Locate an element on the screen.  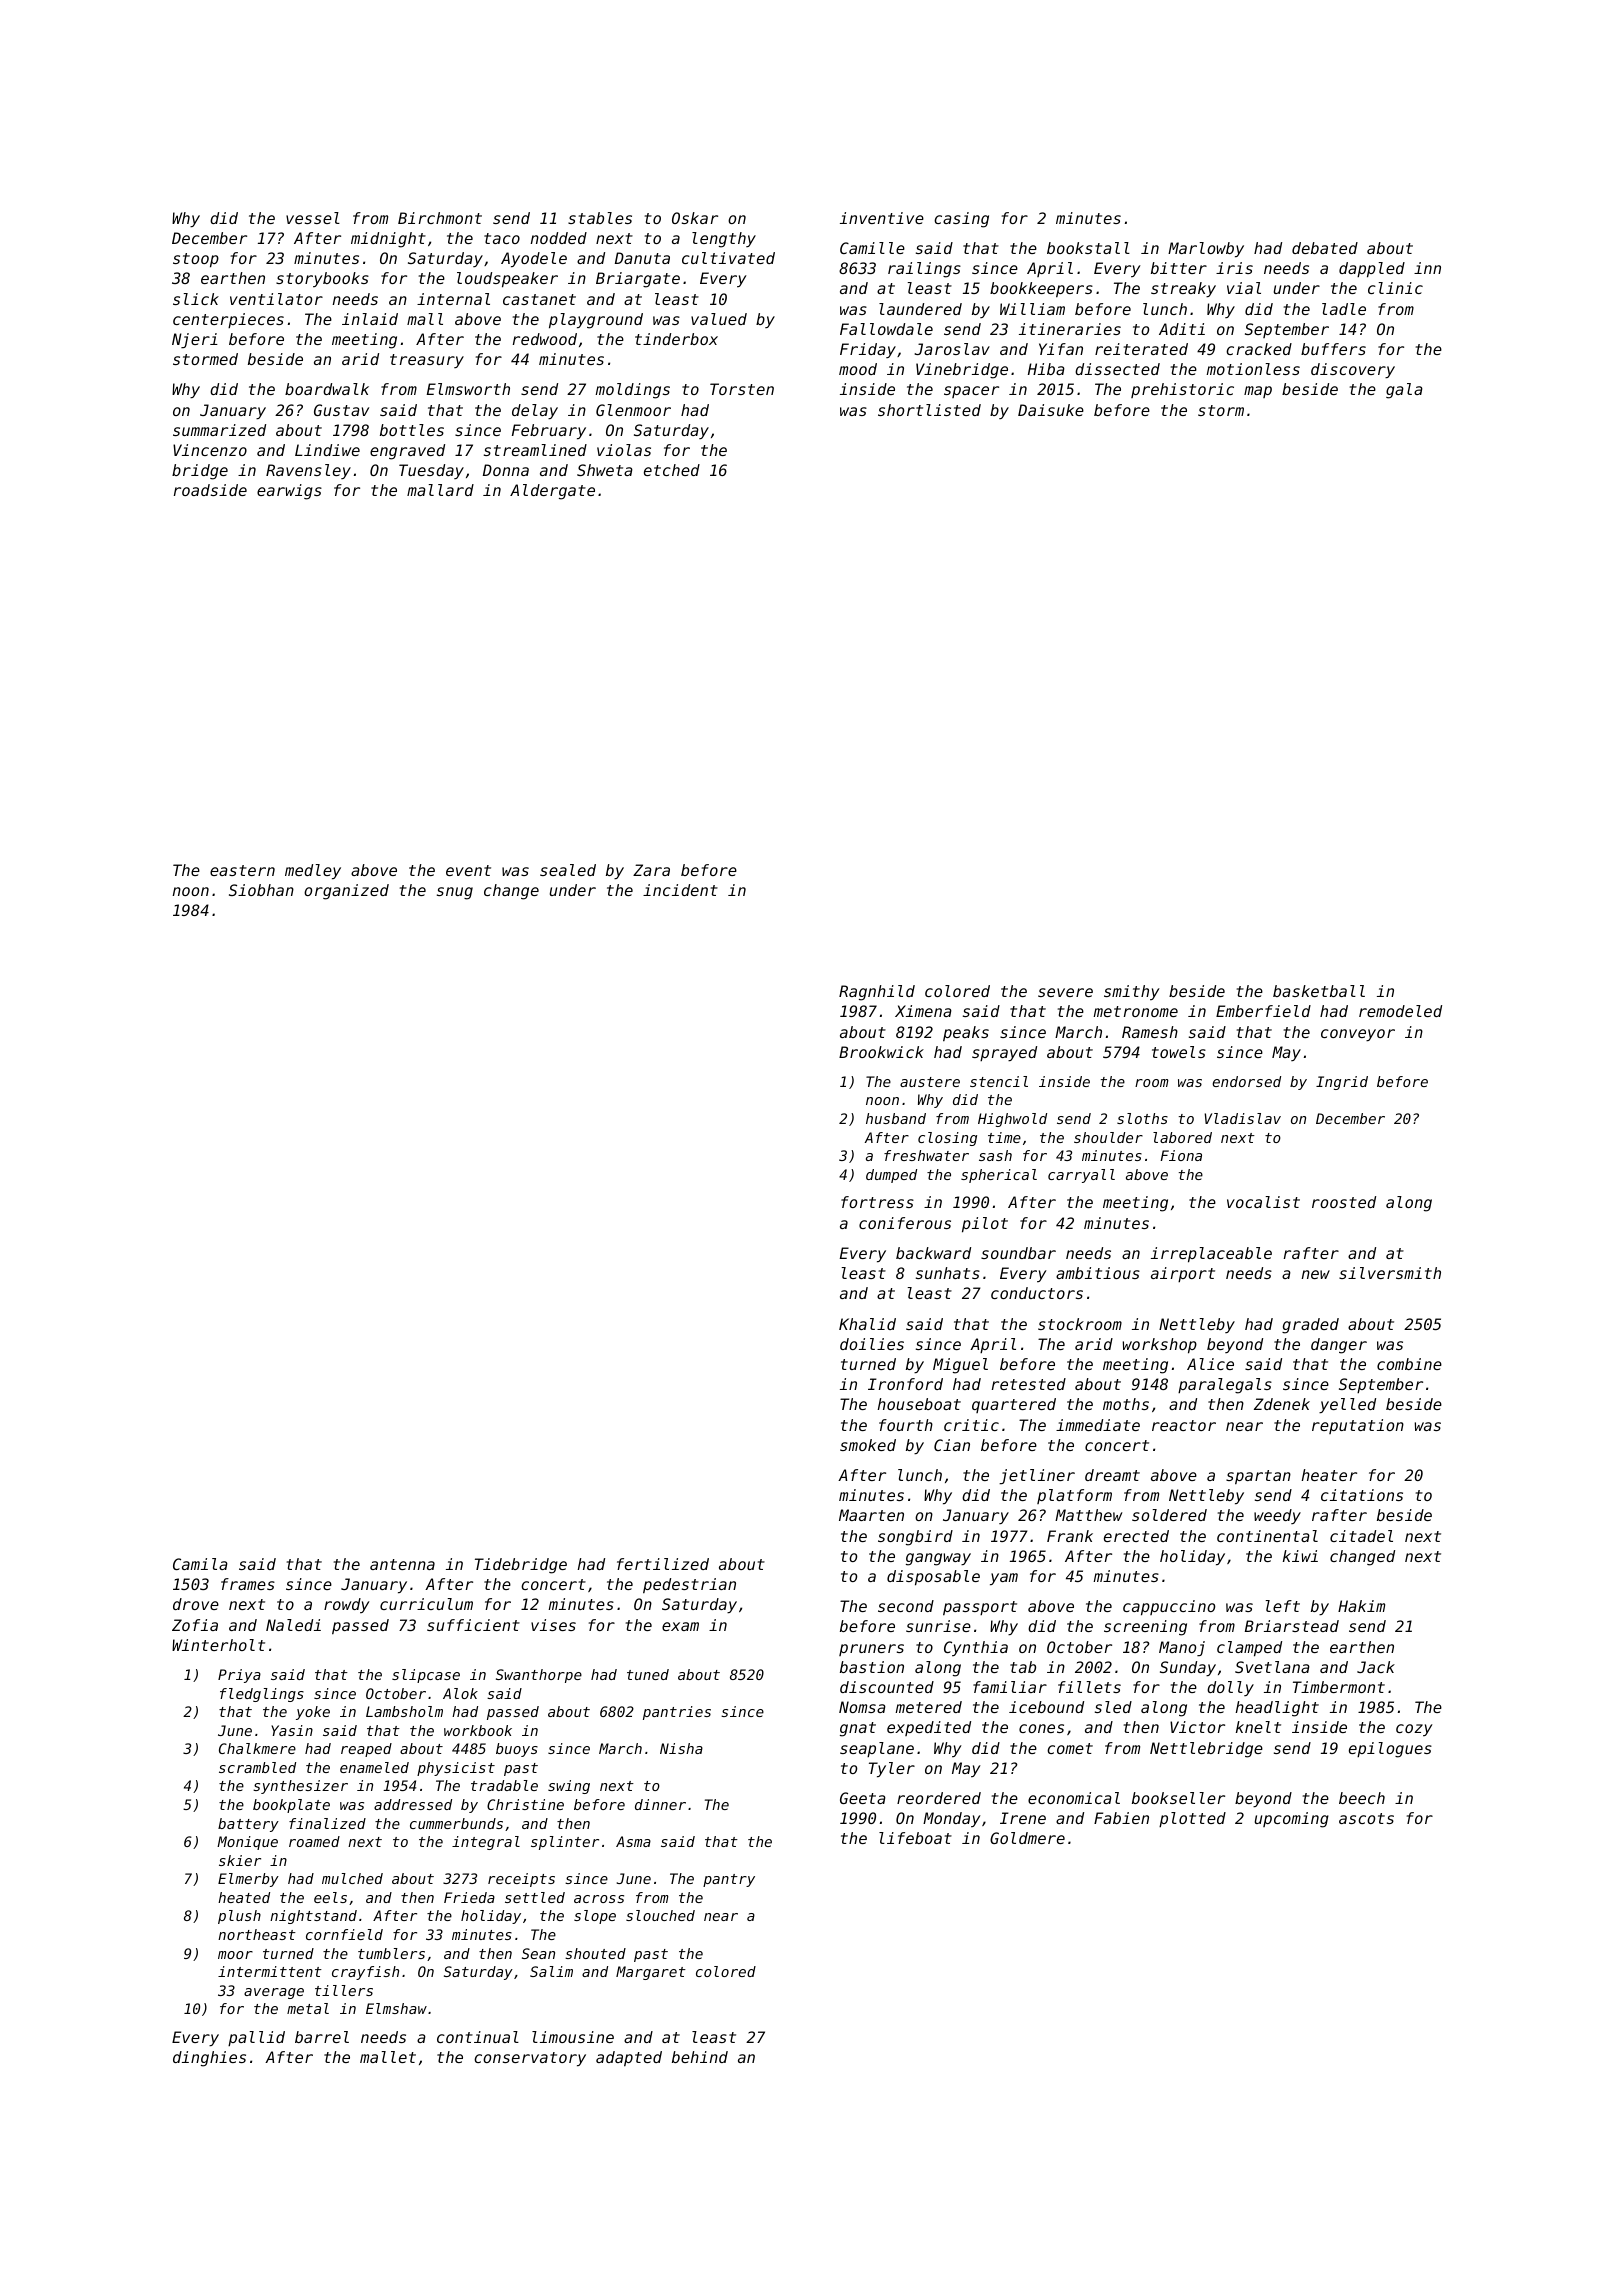
earwigs is located at coordinates (289, 492).
